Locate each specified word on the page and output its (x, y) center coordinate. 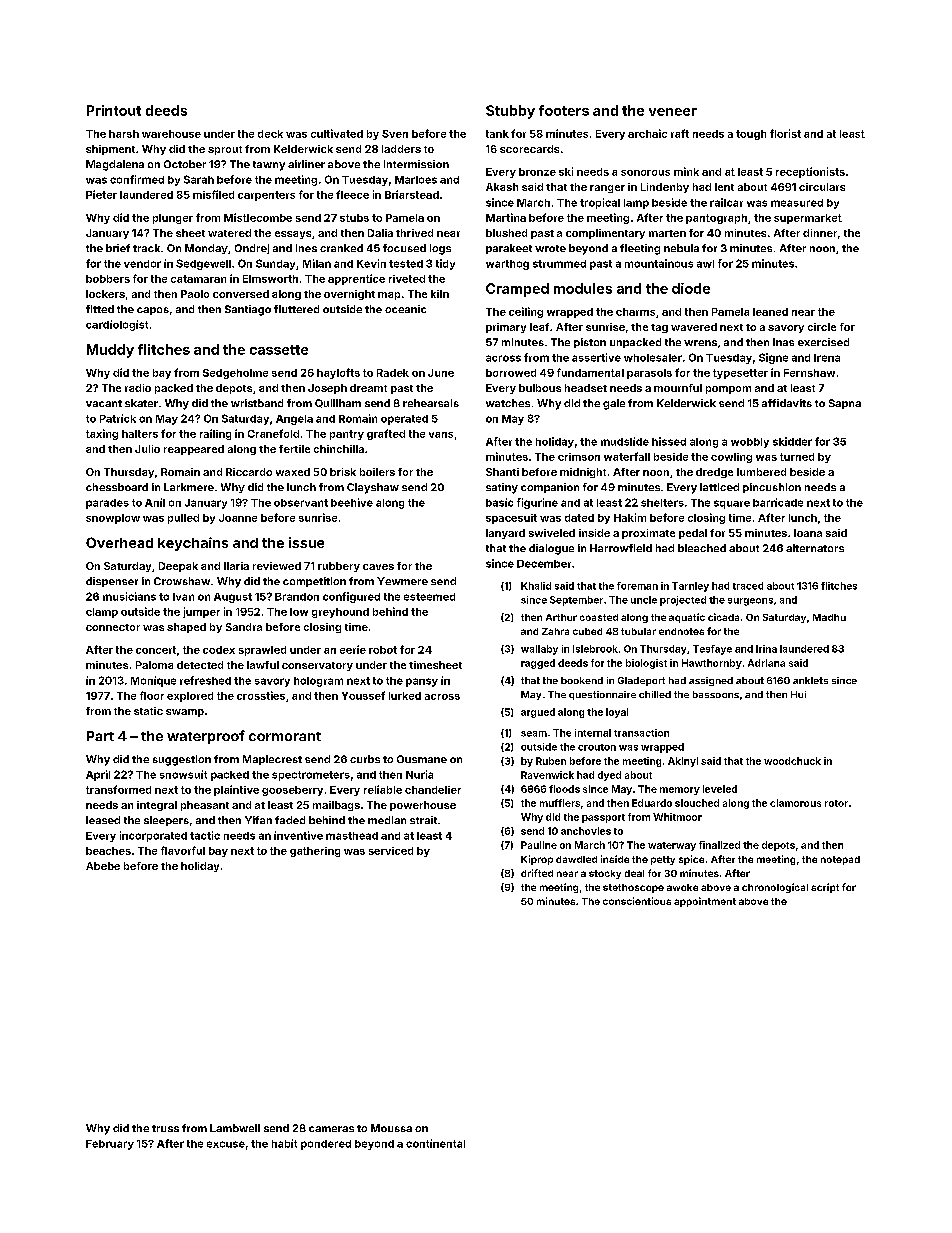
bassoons (716, 694)
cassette (279, 350)
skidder (792, 441)
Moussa (391, 1128)
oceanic (405, 309)
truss (165, 1128)
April (98, 775)
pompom (728, 390)
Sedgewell (203, 264)
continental (435, 1143)
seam (534, 734)
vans (441, 435)
